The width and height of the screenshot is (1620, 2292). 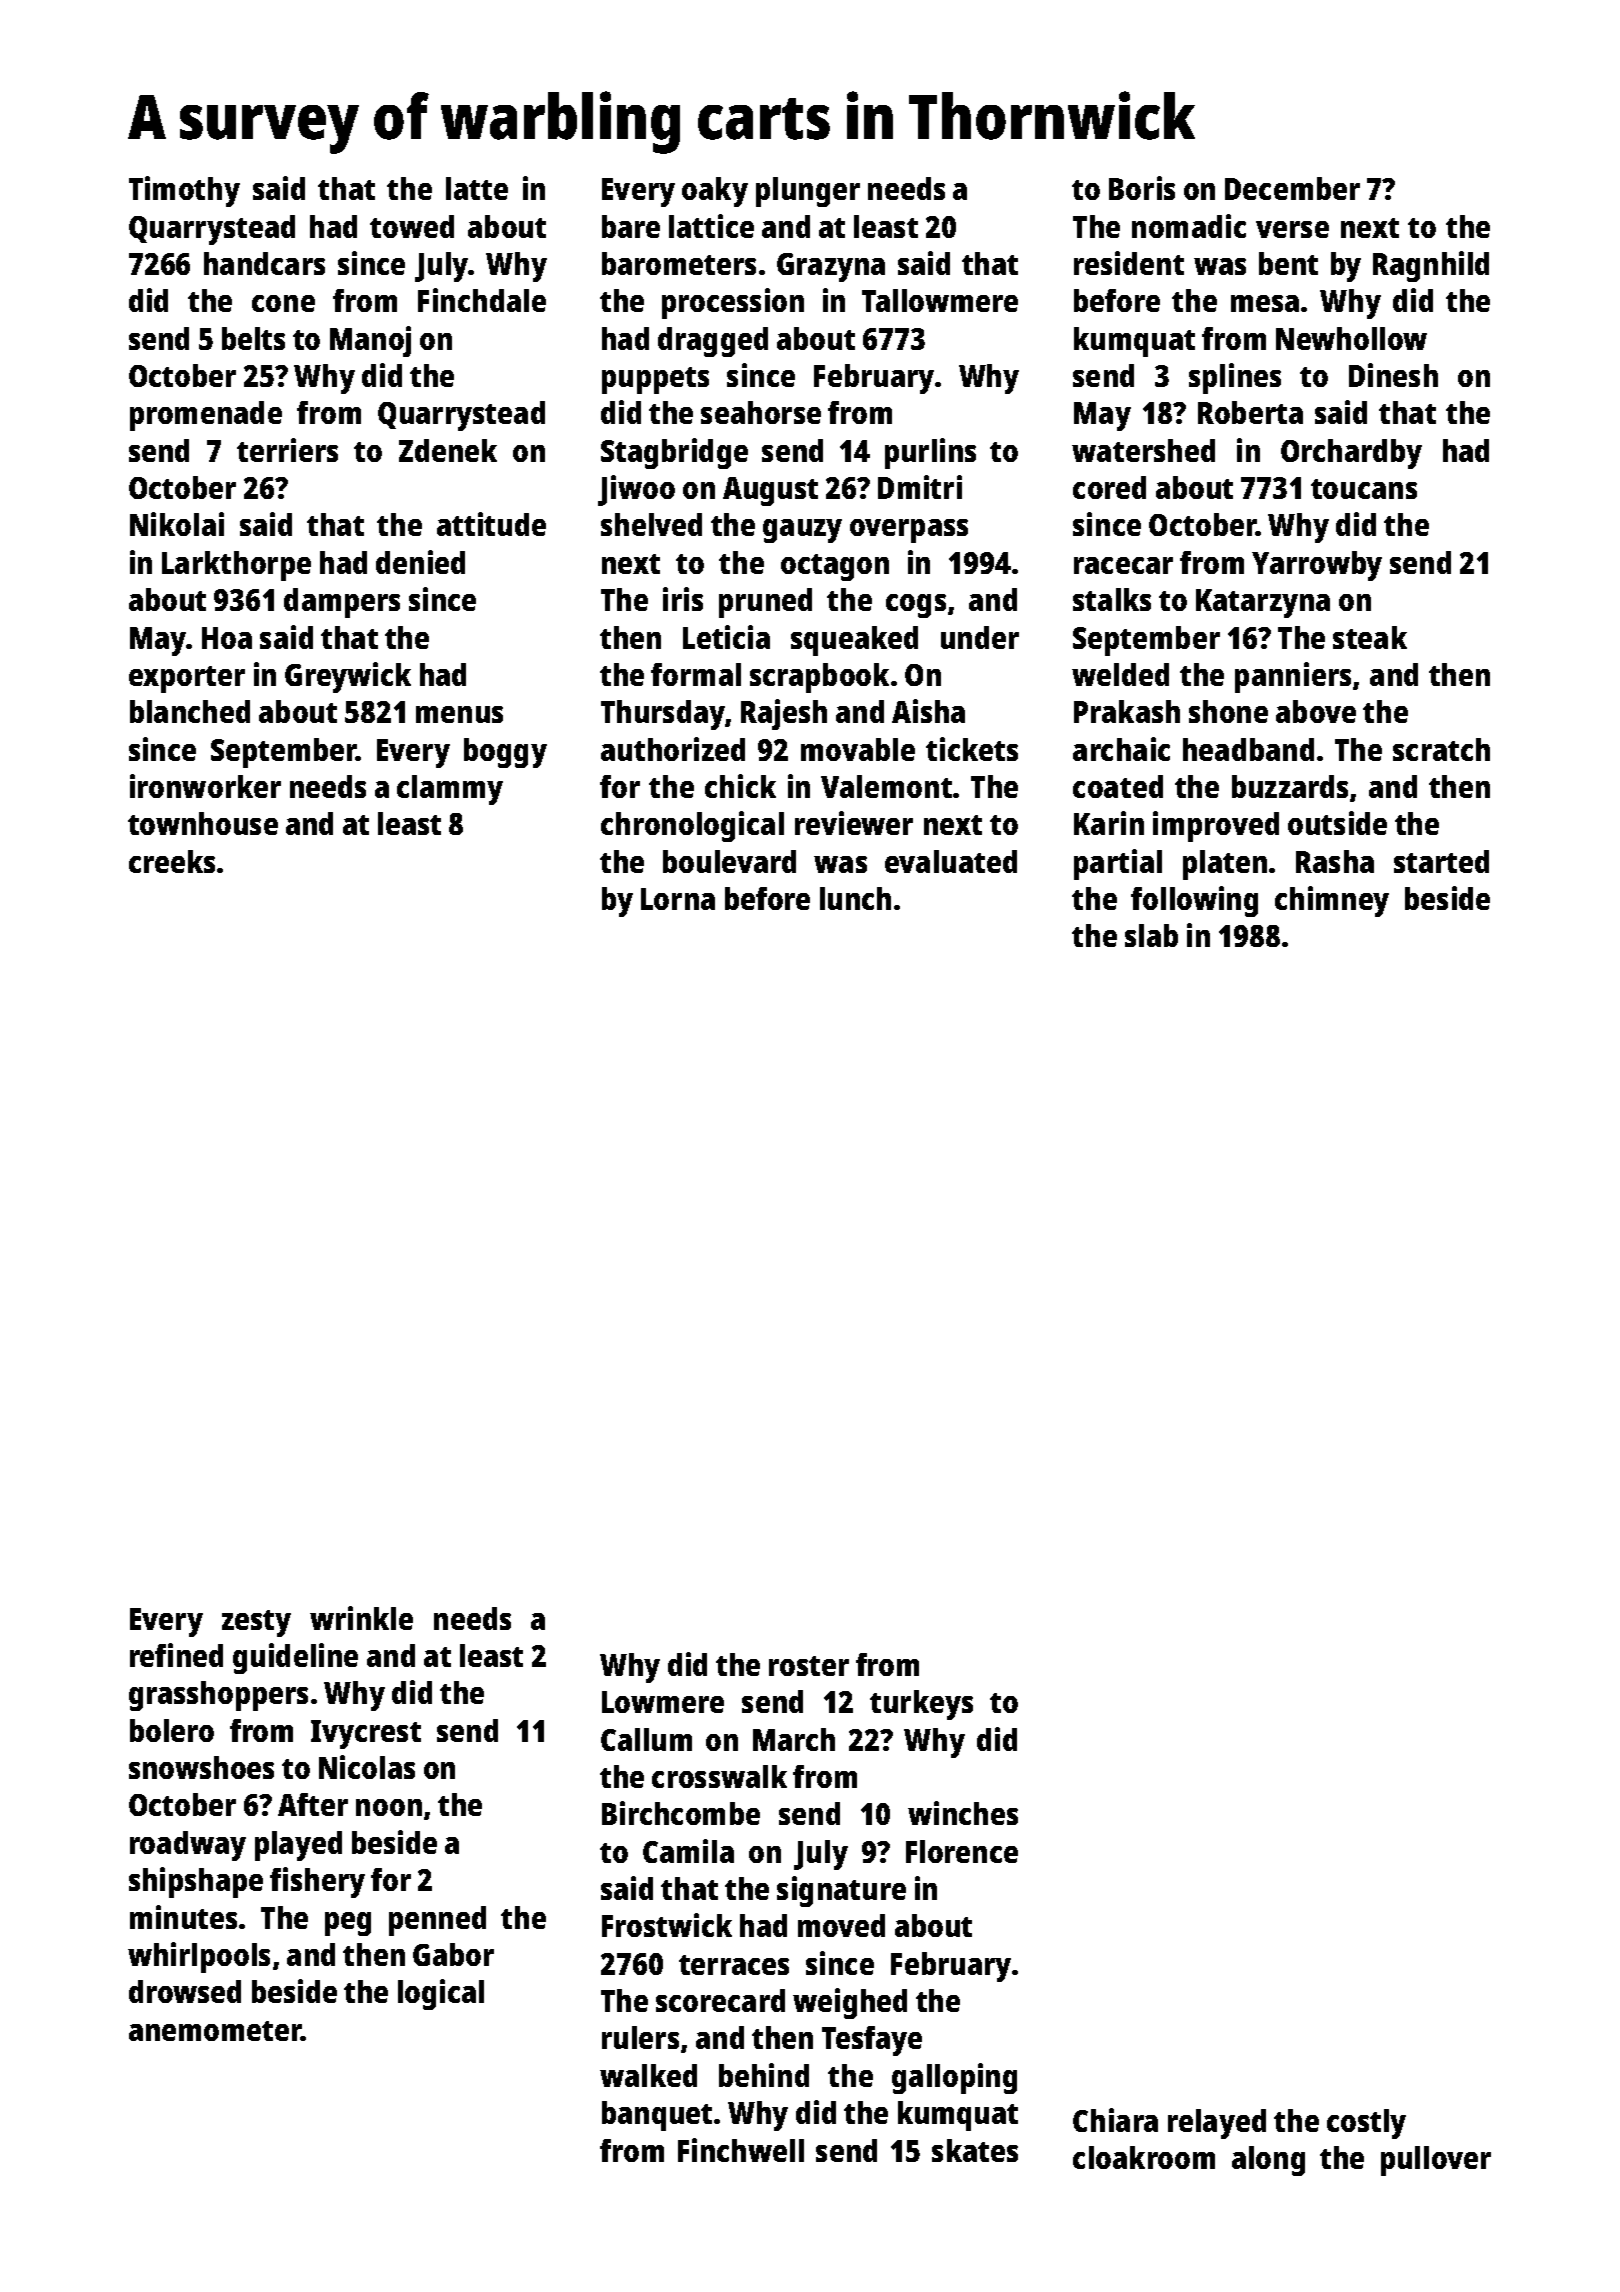 I want to click on anemometer, so click(x=215, y=2031).
